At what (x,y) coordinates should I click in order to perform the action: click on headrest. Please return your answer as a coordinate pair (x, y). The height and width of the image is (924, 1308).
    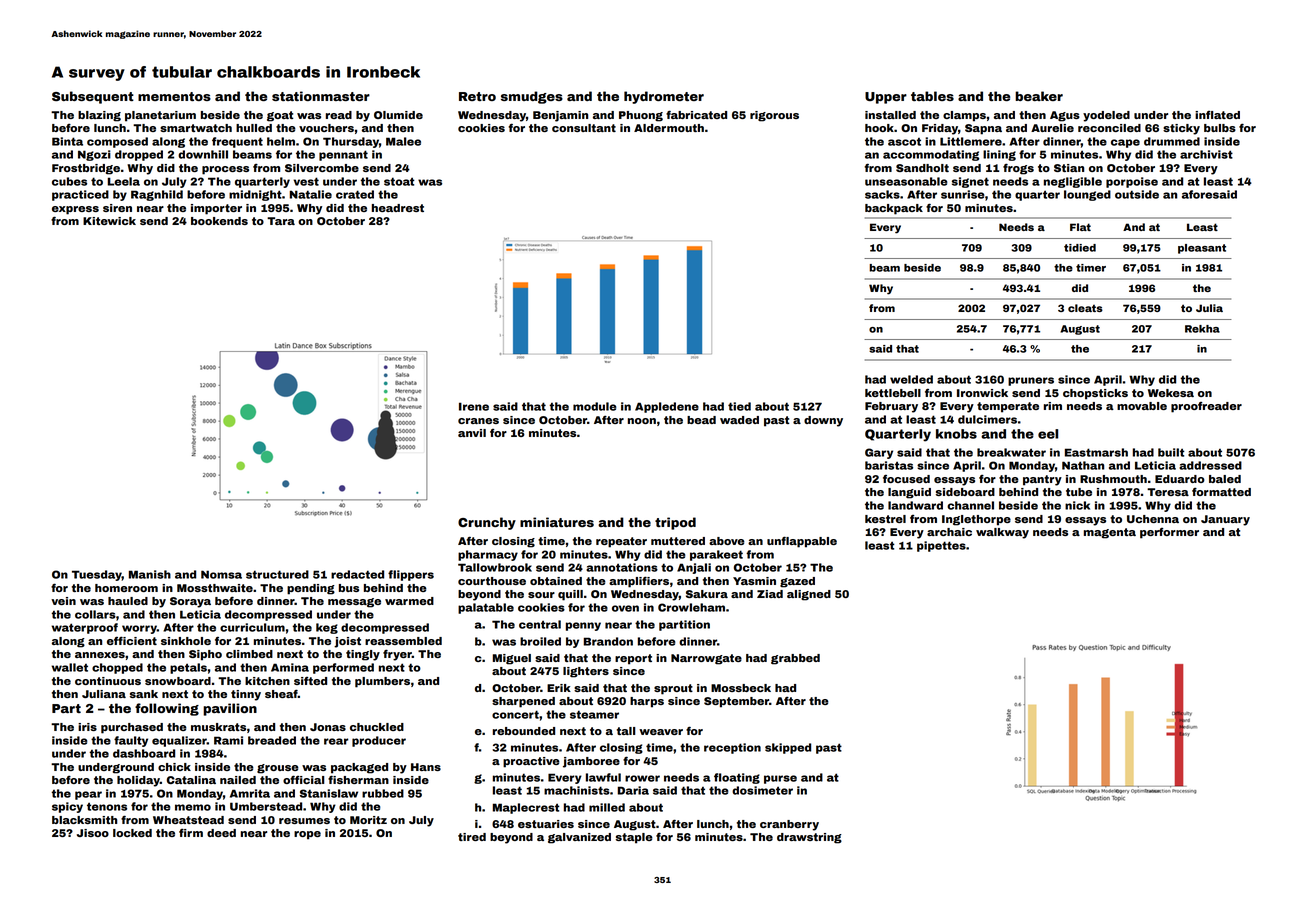
    Looking at the image, I should click on (398, 208).
